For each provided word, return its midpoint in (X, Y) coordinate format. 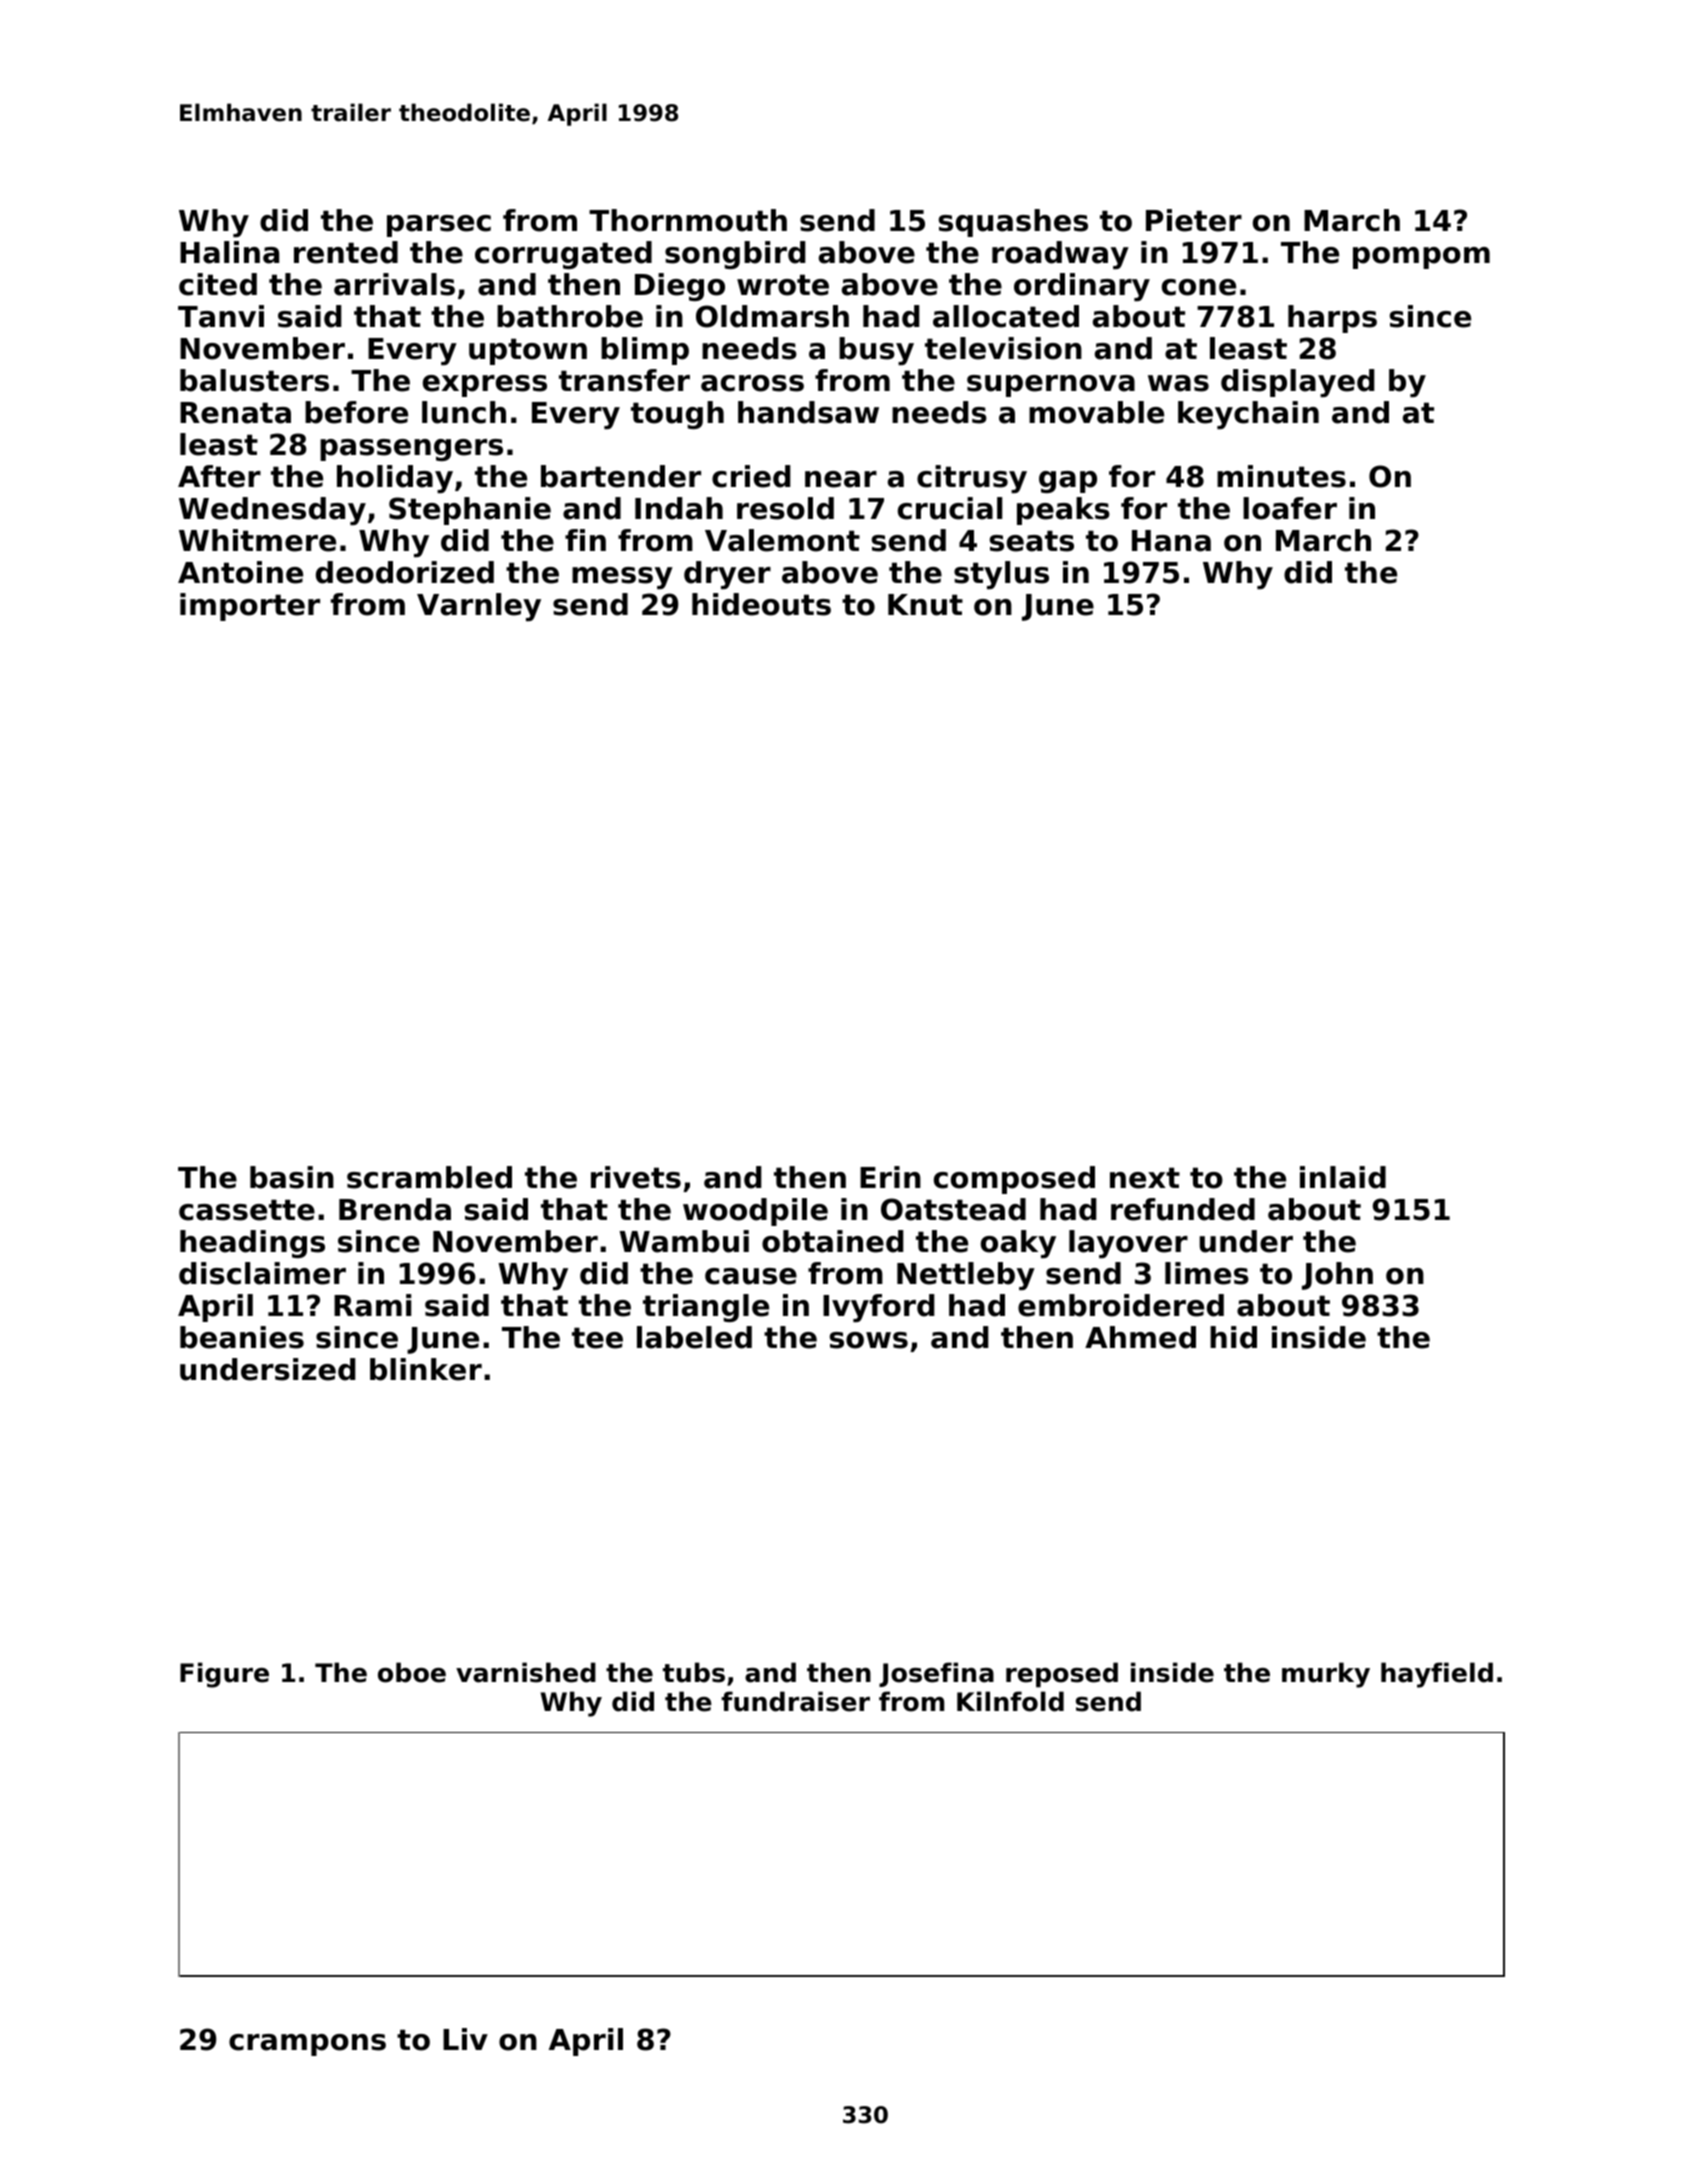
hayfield (1437, 1675)
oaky (1018, 1244)
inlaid (1343, 1177)
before (356, 412)
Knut (925, 605)
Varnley (479, 607)
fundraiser (795, 1701)
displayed (1298, 383)
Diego (680, 287)
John (1337, 1276)
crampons (307, 2045)
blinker (426, 1369)
